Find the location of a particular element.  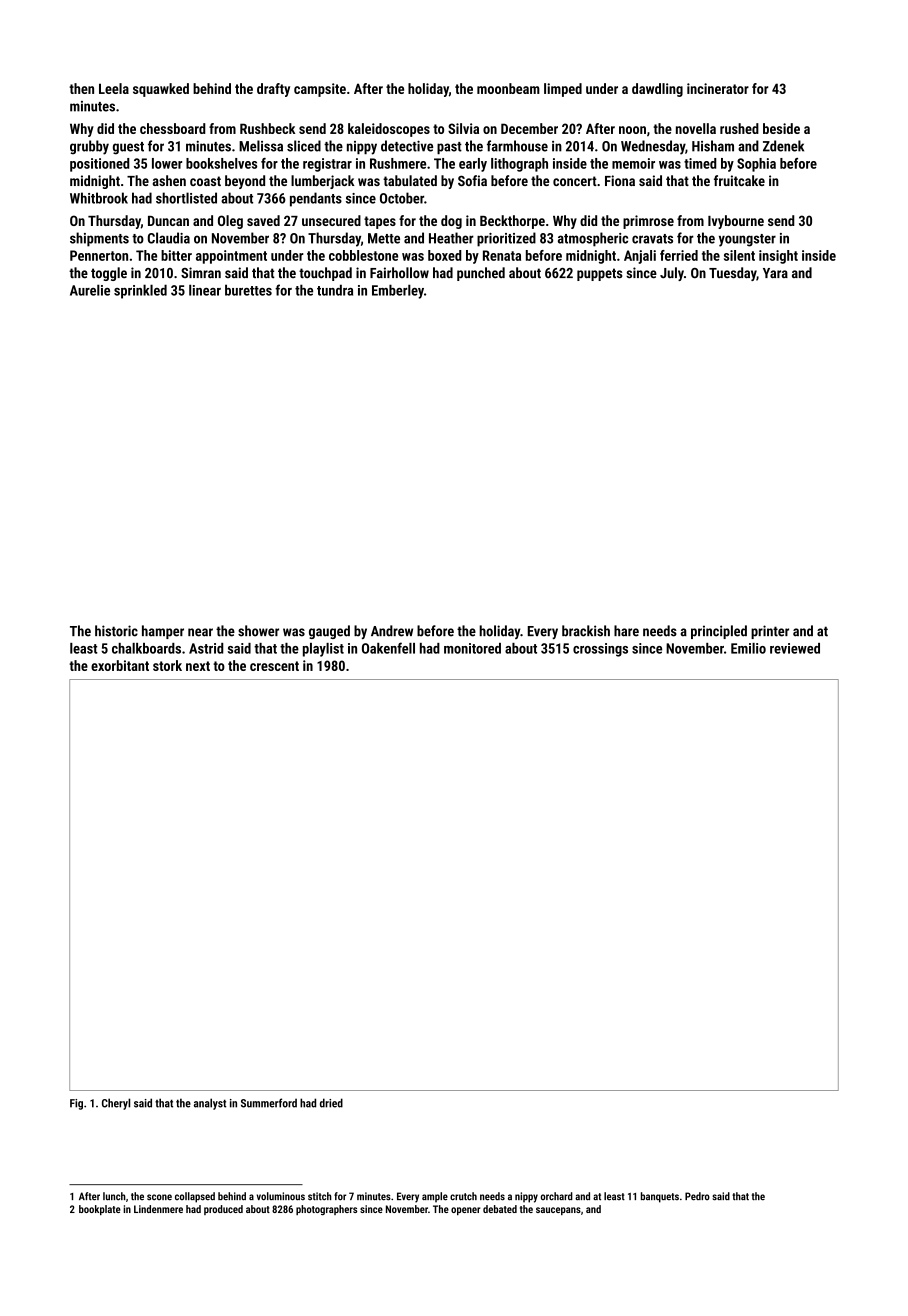

Summerford is located at coordinates (269, 1103).
